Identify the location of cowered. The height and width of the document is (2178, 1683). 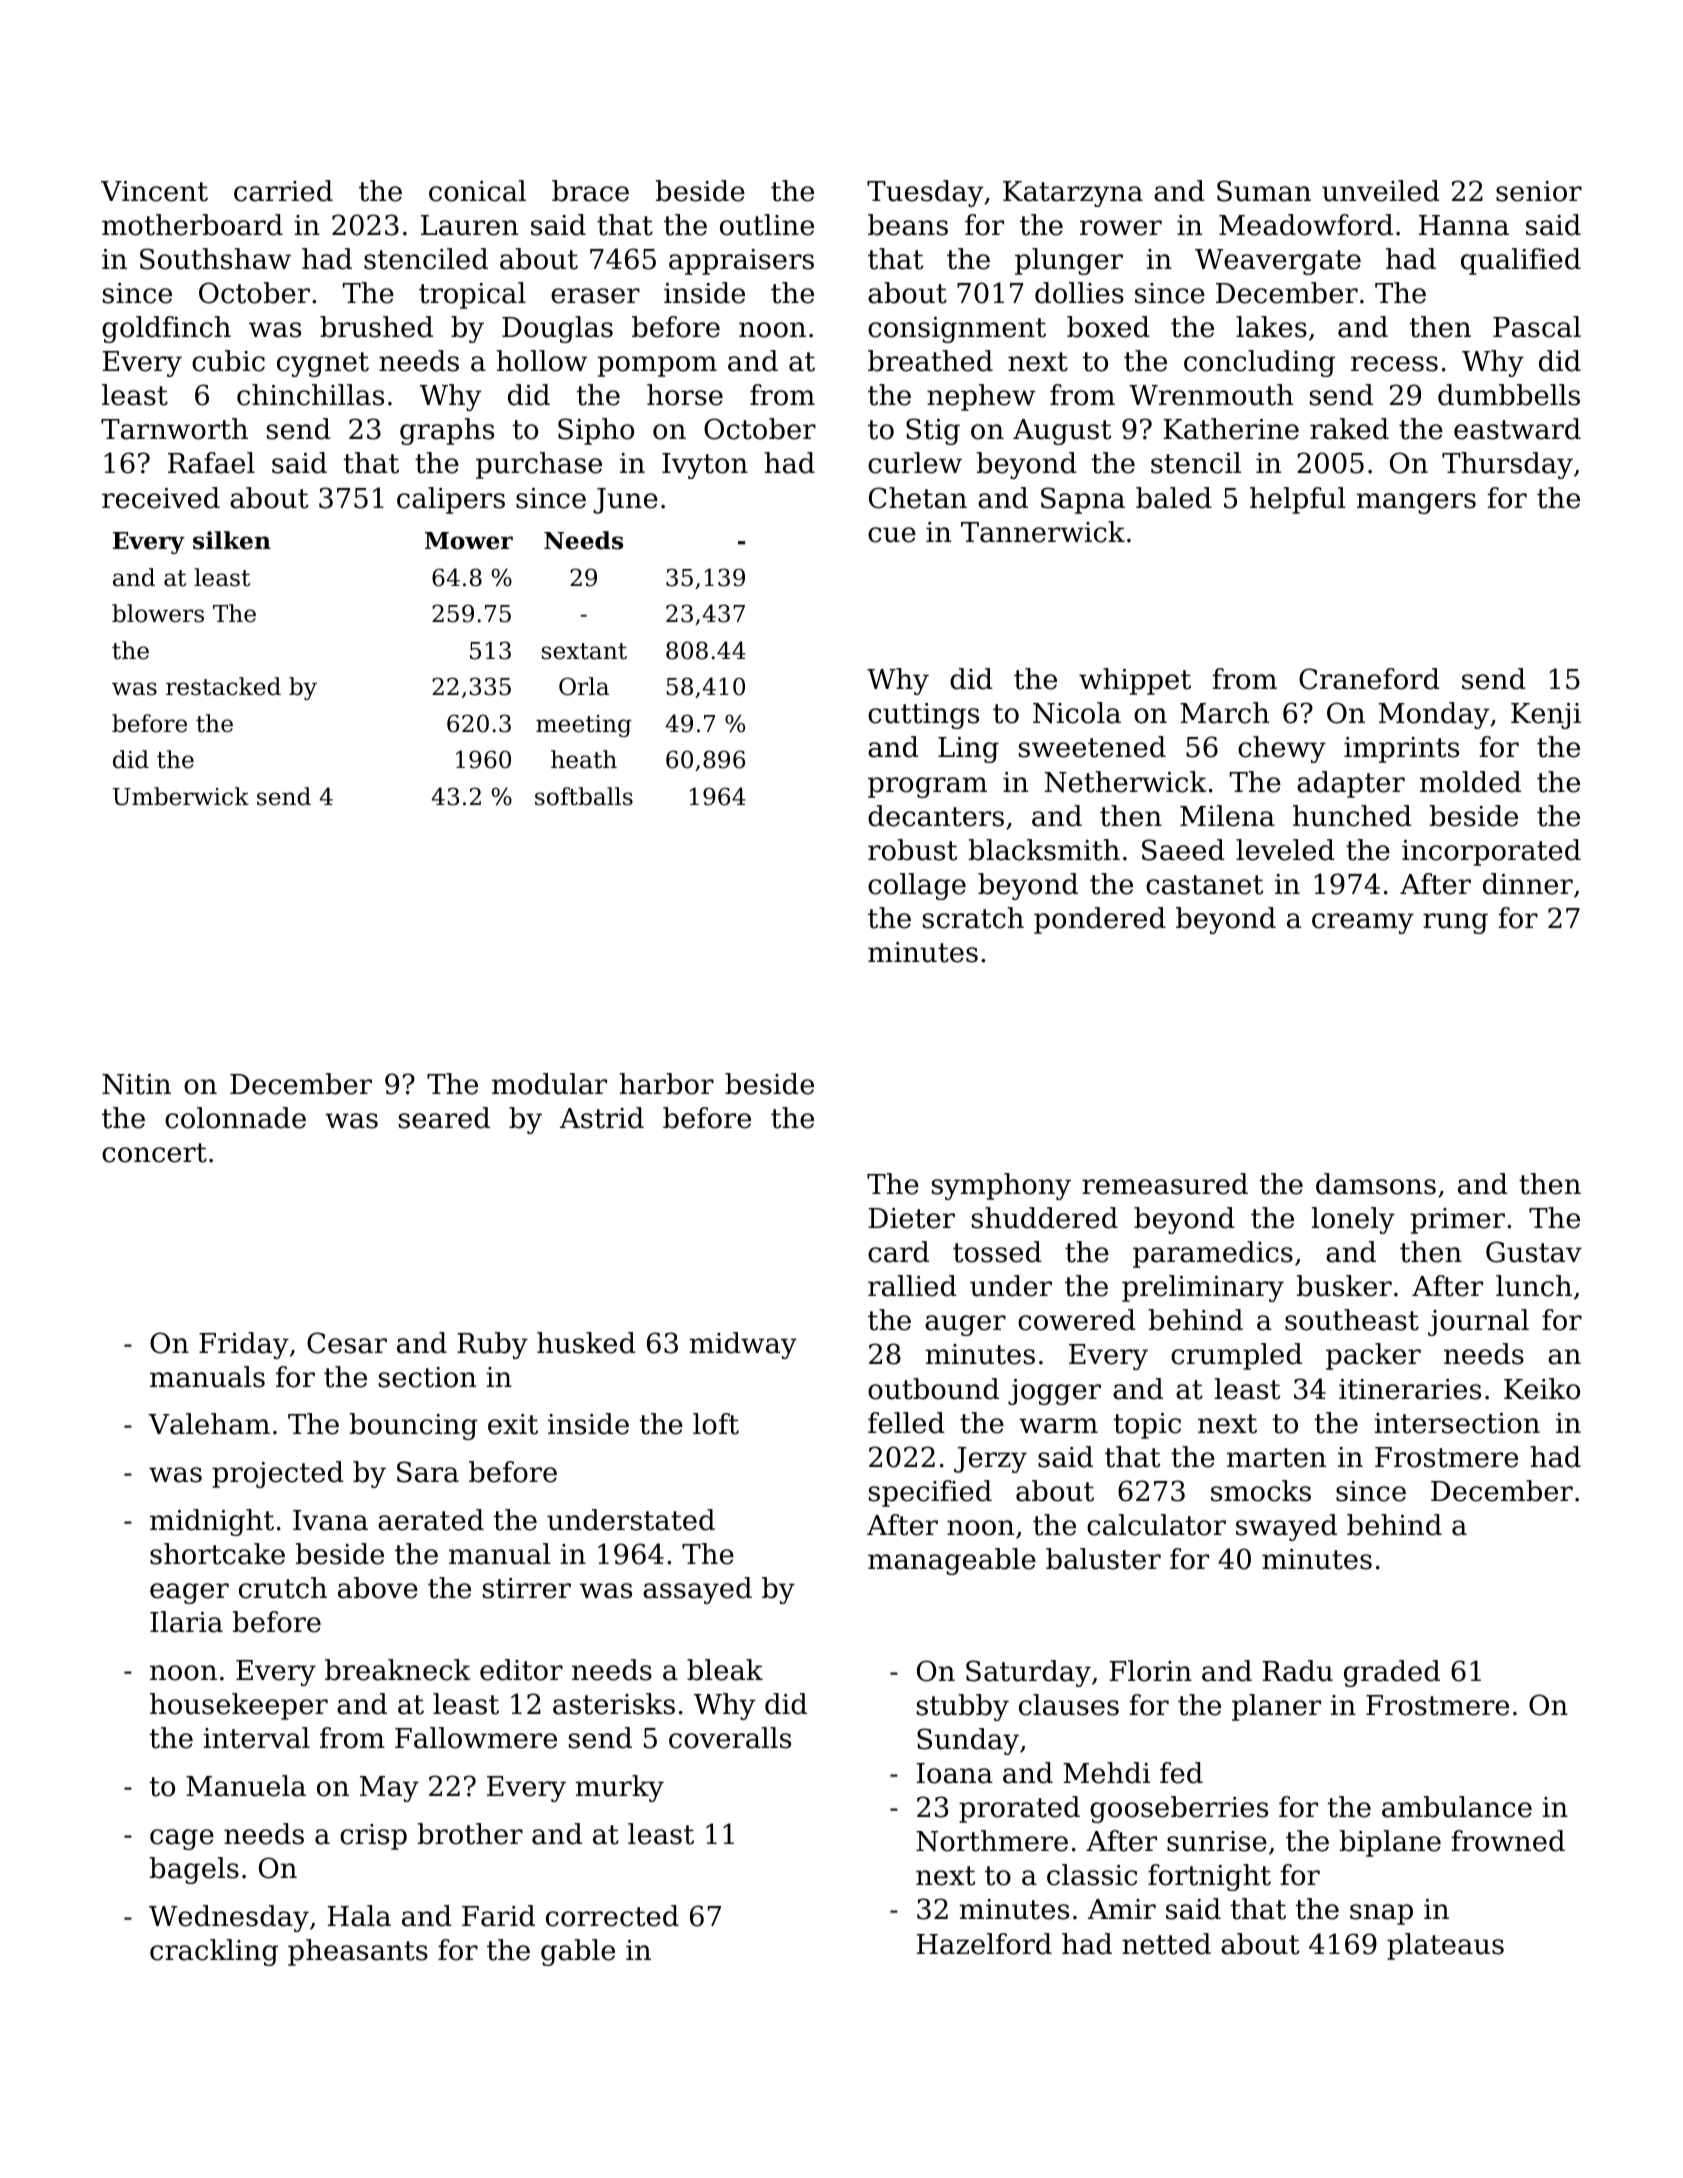
(1077, 1320).
